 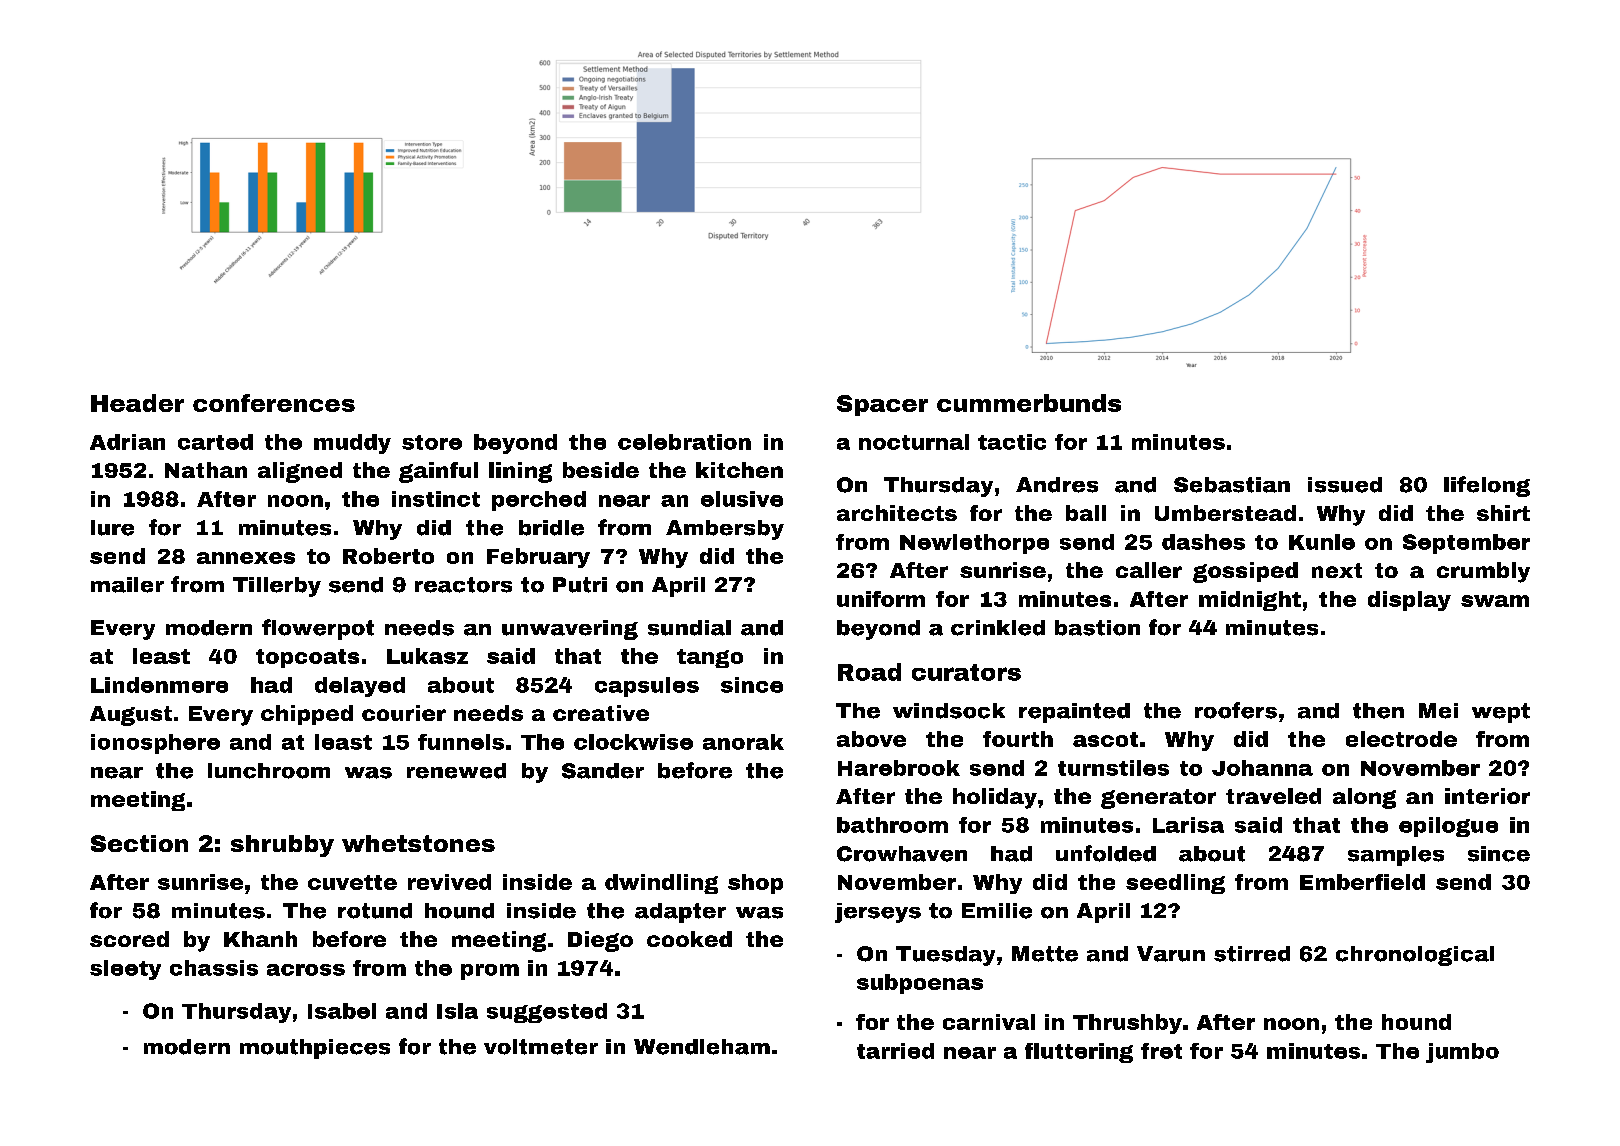 I want to click on Spacer, so click(x=882, y=405).
